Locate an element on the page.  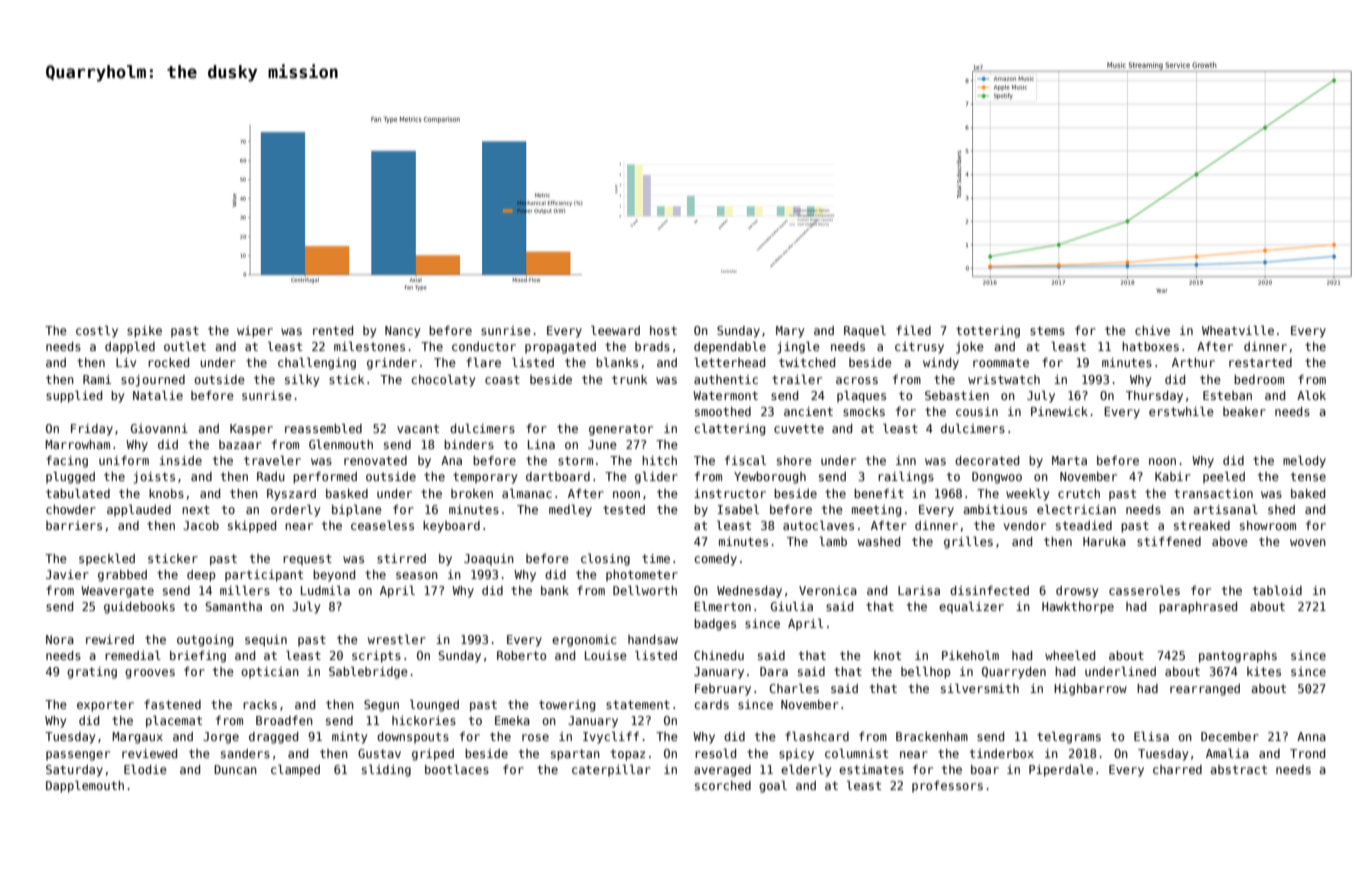
melody is located at coordinates (1304, 461).
